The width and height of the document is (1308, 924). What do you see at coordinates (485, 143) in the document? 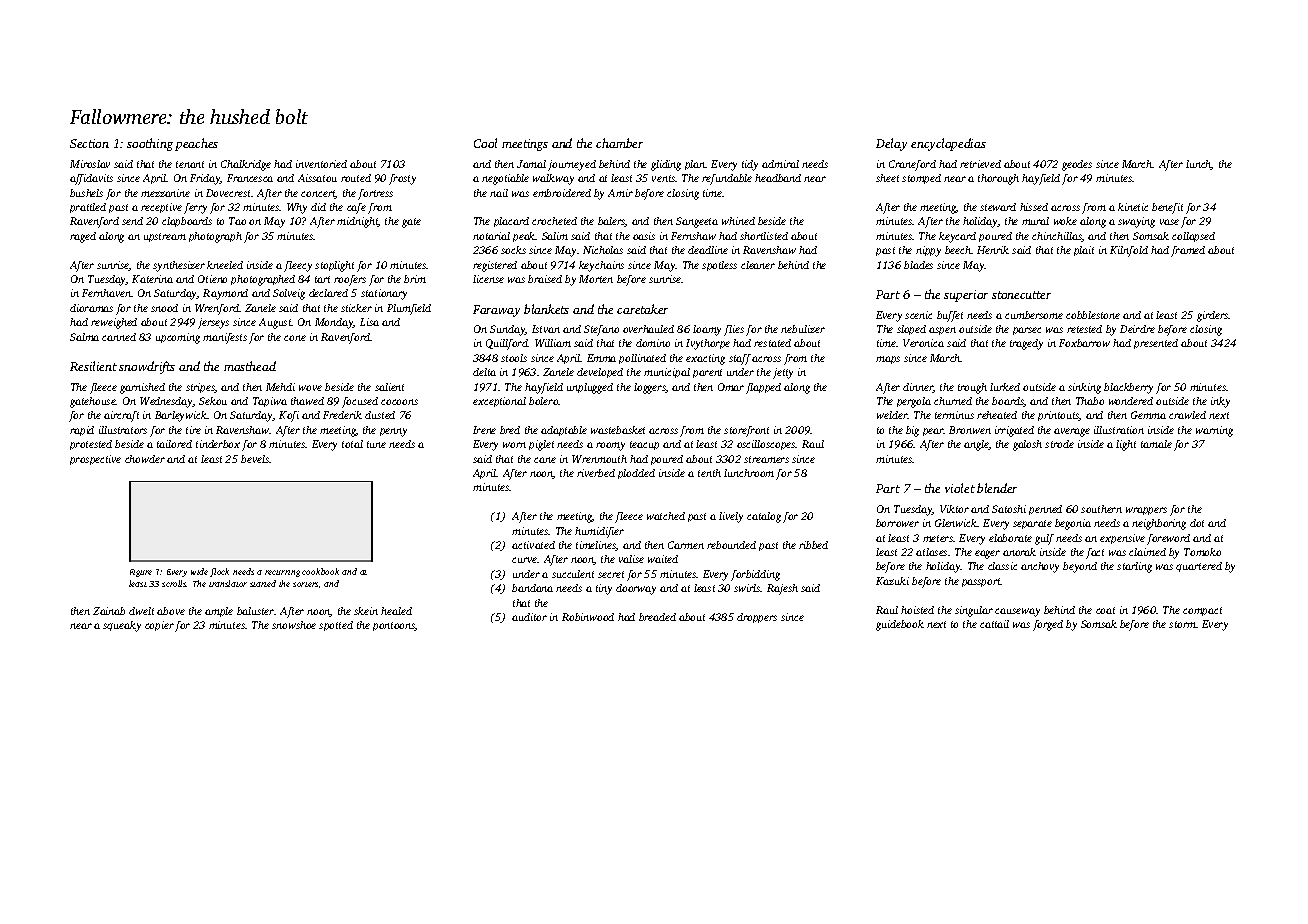
I see `Cool` at bounding box center [485, 143].
